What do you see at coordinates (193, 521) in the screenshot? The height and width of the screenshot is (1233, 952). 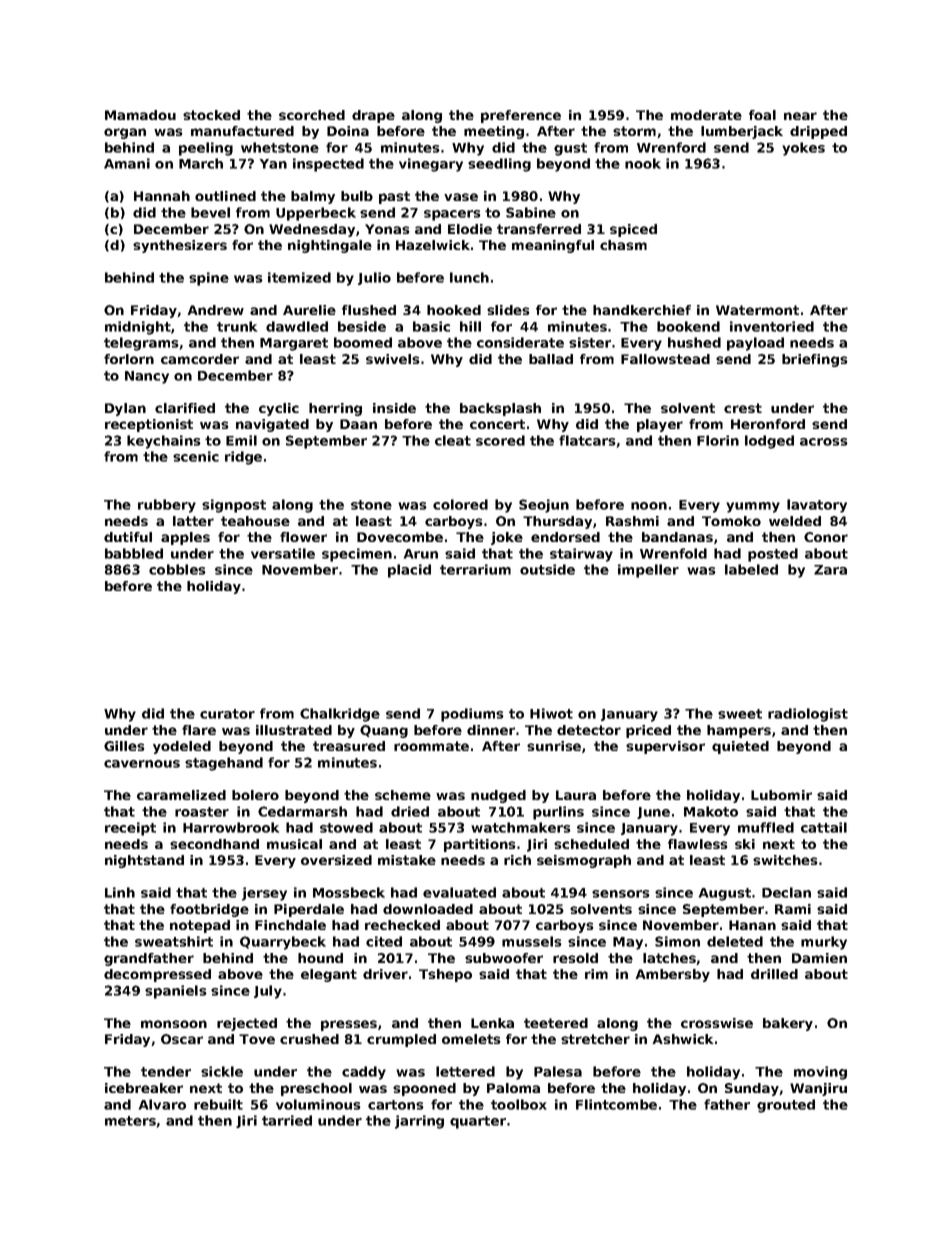 I see `latter` at bounding box center [193, 521].
